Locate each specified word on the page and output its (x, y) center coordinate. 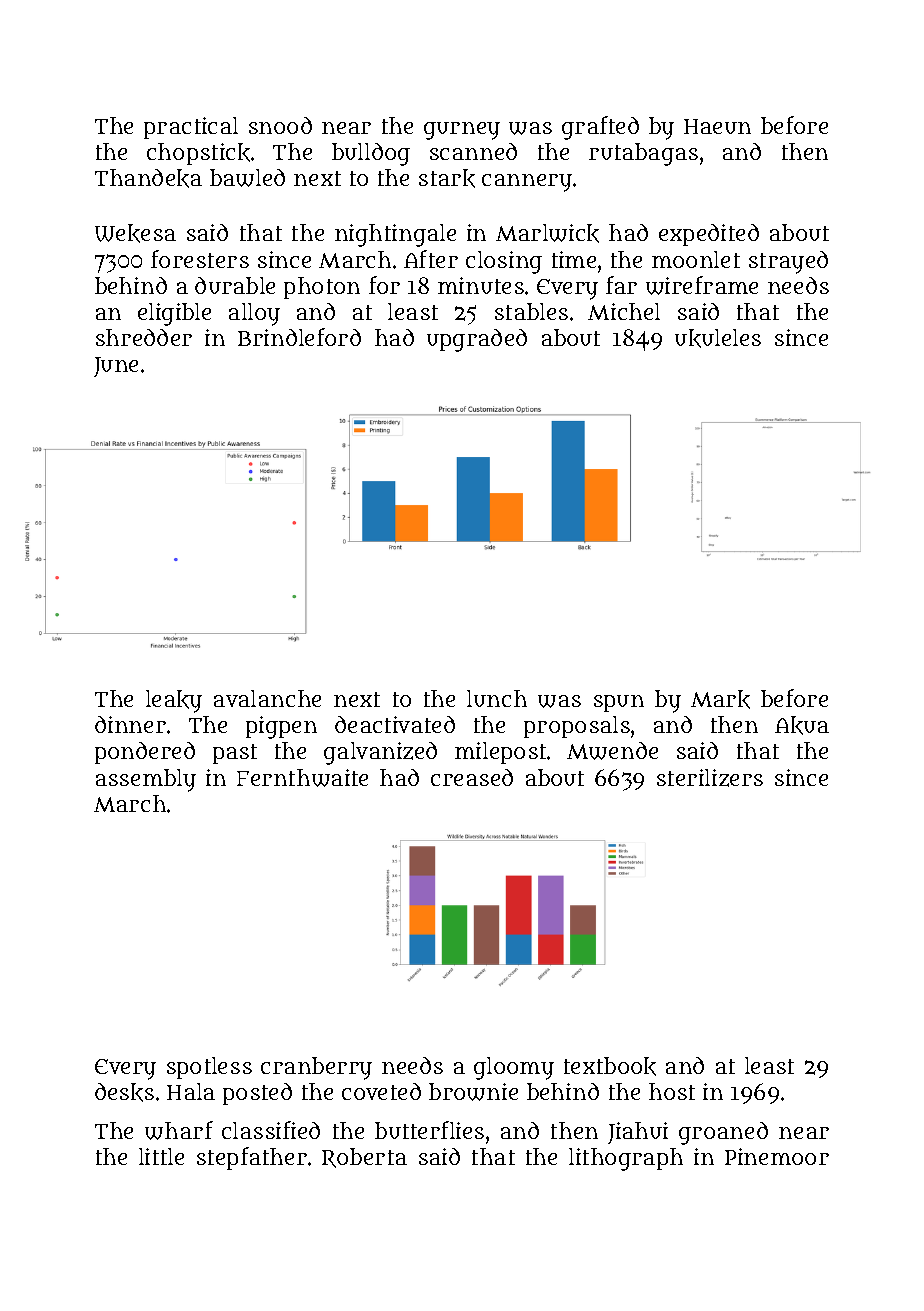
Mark (720, 699)
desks (124, 1092)
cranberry (316, 1068)
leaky (174, 701)
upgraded (477, 340)
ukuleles (718, 338)
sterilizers (710, 778)
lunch (497, 698)
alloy (254, 314)
